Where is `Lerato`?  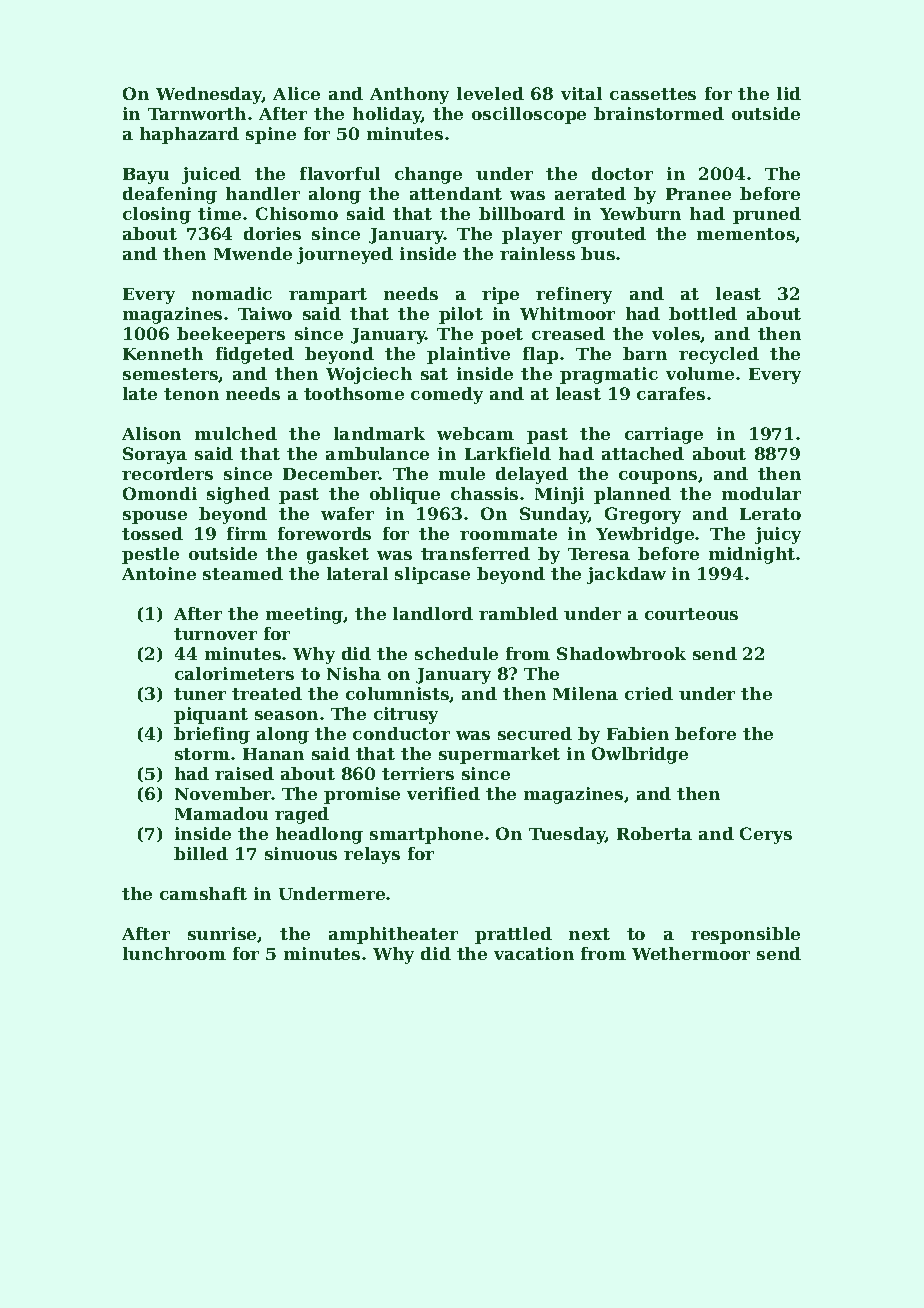 Lerato is located at coordinates (770, 514).
